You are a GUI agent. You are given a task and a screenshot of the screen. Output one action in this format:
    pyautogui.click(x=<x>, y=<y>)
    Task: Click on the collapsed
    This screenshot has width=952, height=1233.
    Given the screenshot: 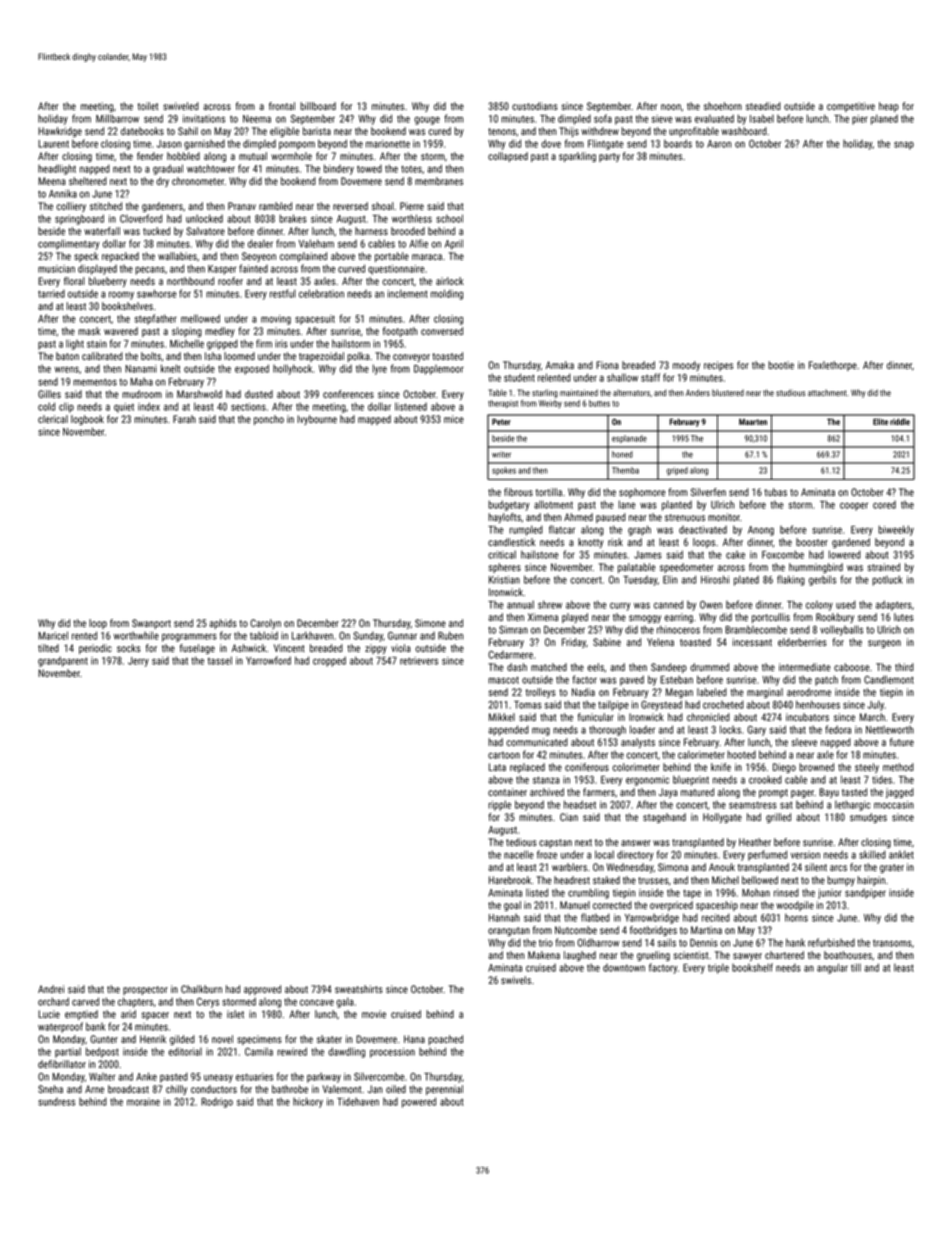 What is the action you would take?
    pyautogui.click(x=508, y=157)
